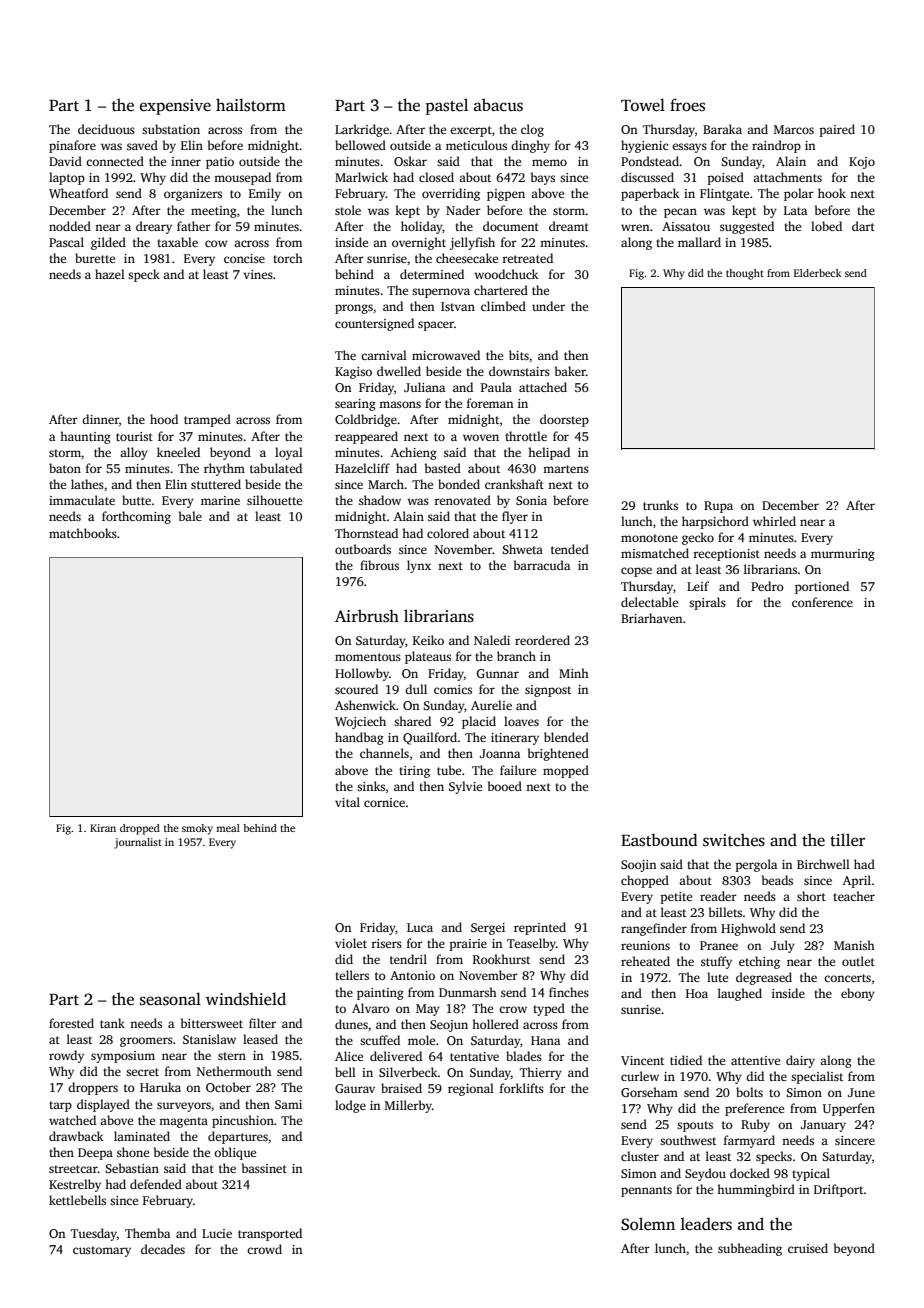 This page has height=1308, width=924. Describe the element at coordinates (468, 945) in the page. I see `prairie` at that location.
